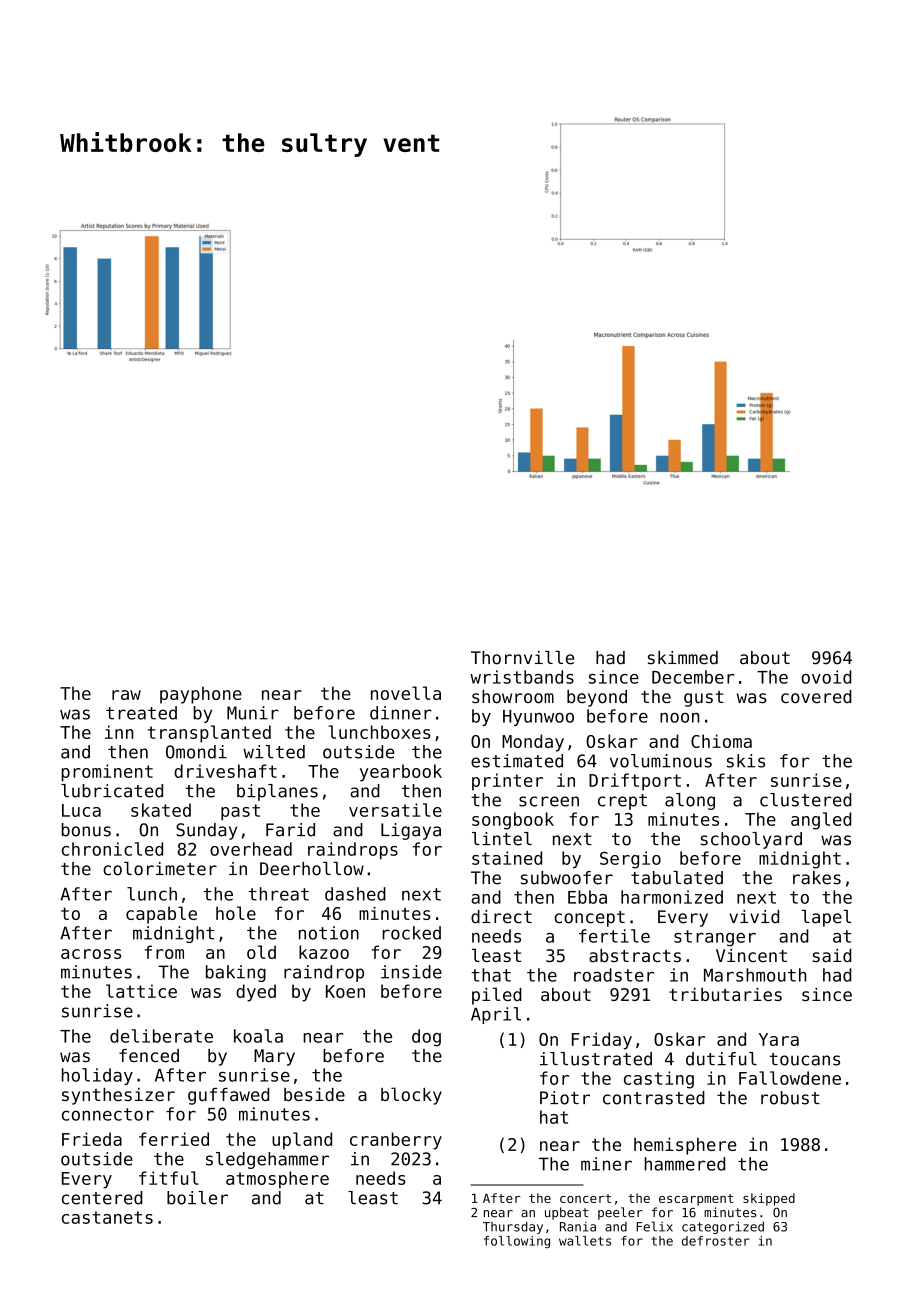  I want to click on Ligaya, so click(411, 831).
